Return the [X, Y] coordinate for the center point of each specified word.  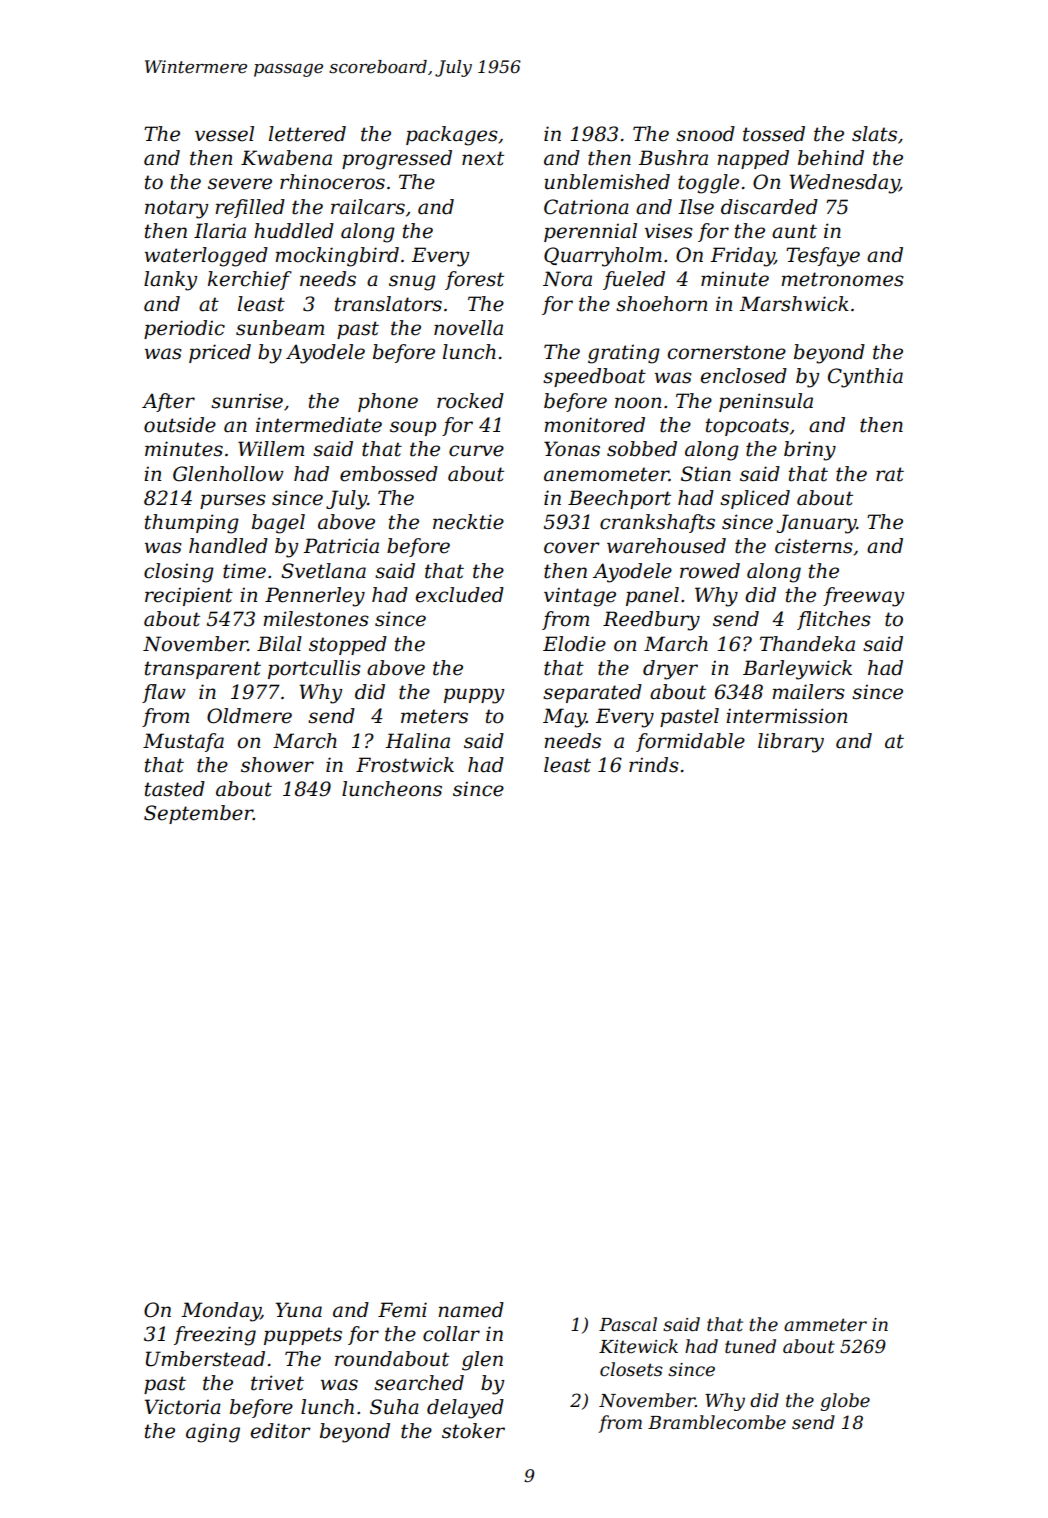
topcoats [747, 427]
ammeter [825, 1325]
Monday [221, 1312]
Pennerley [315, 597]
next [483, 158]
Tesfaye [823, 257]
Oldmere [249, 716]
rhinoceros [332, 182]
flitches [834, 620]
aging [213, 1433]
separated [592, 693]
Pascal [628, 1324]
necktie [468, 522]
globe [845, 1402]
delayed [465, 1409]
